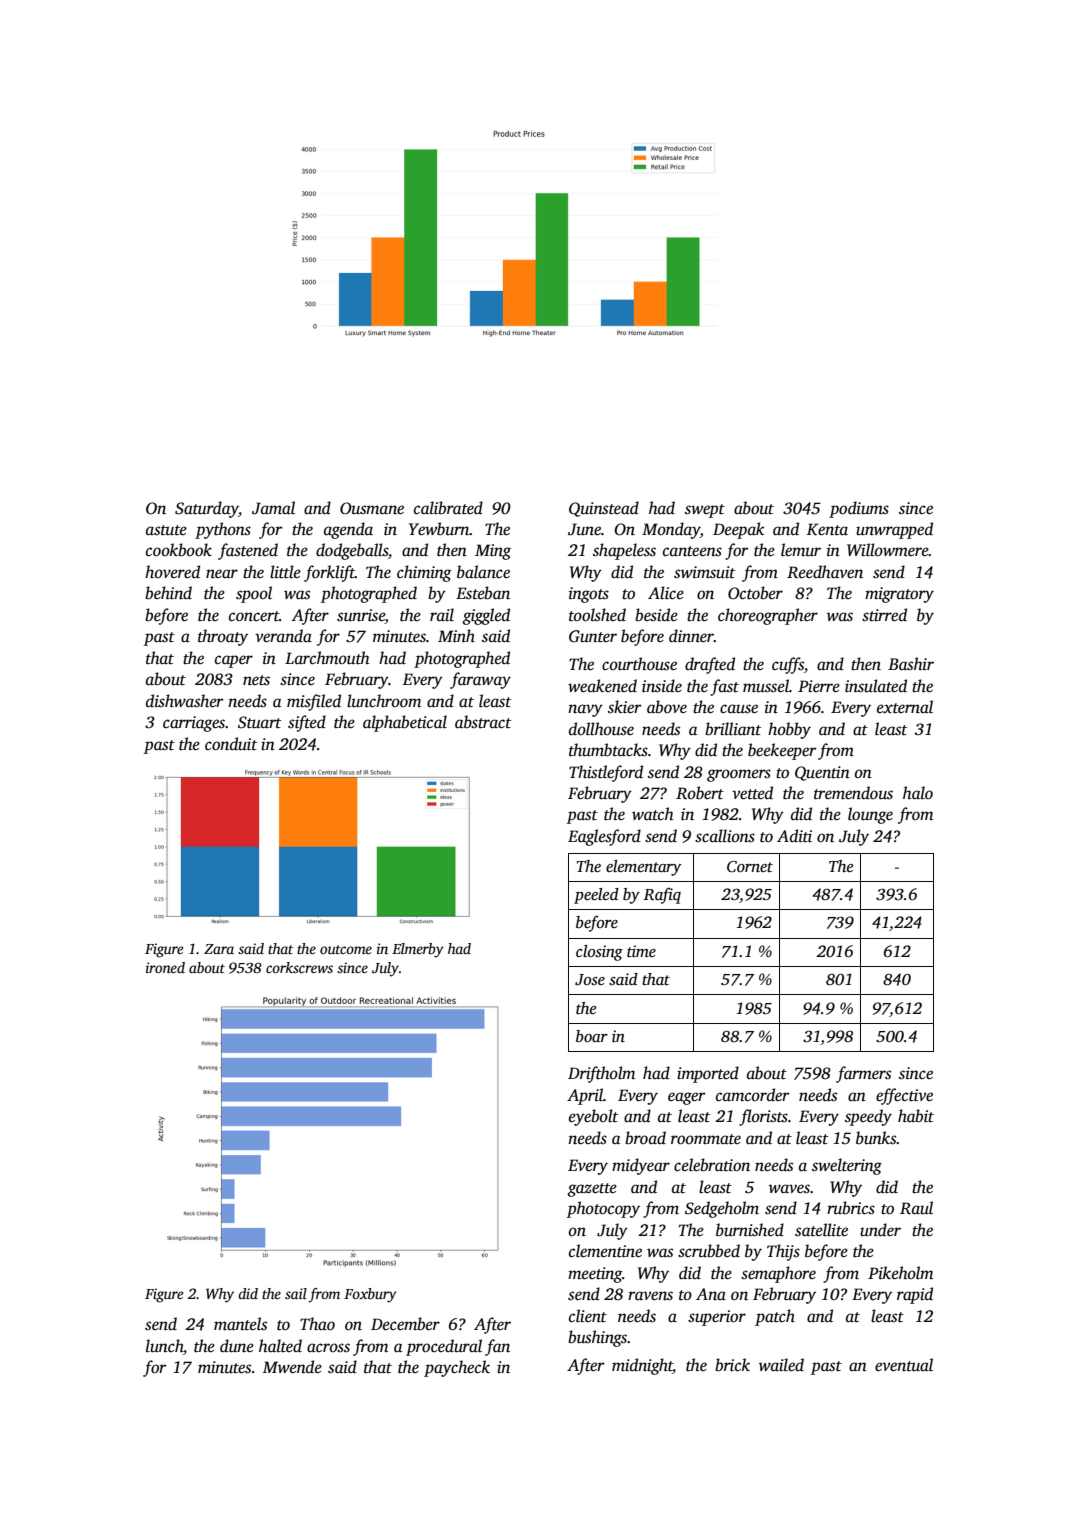  What do you see at coordinates (237, 1346) in the screenshot?
I see `dune` at bounding box center [237, 1346].
